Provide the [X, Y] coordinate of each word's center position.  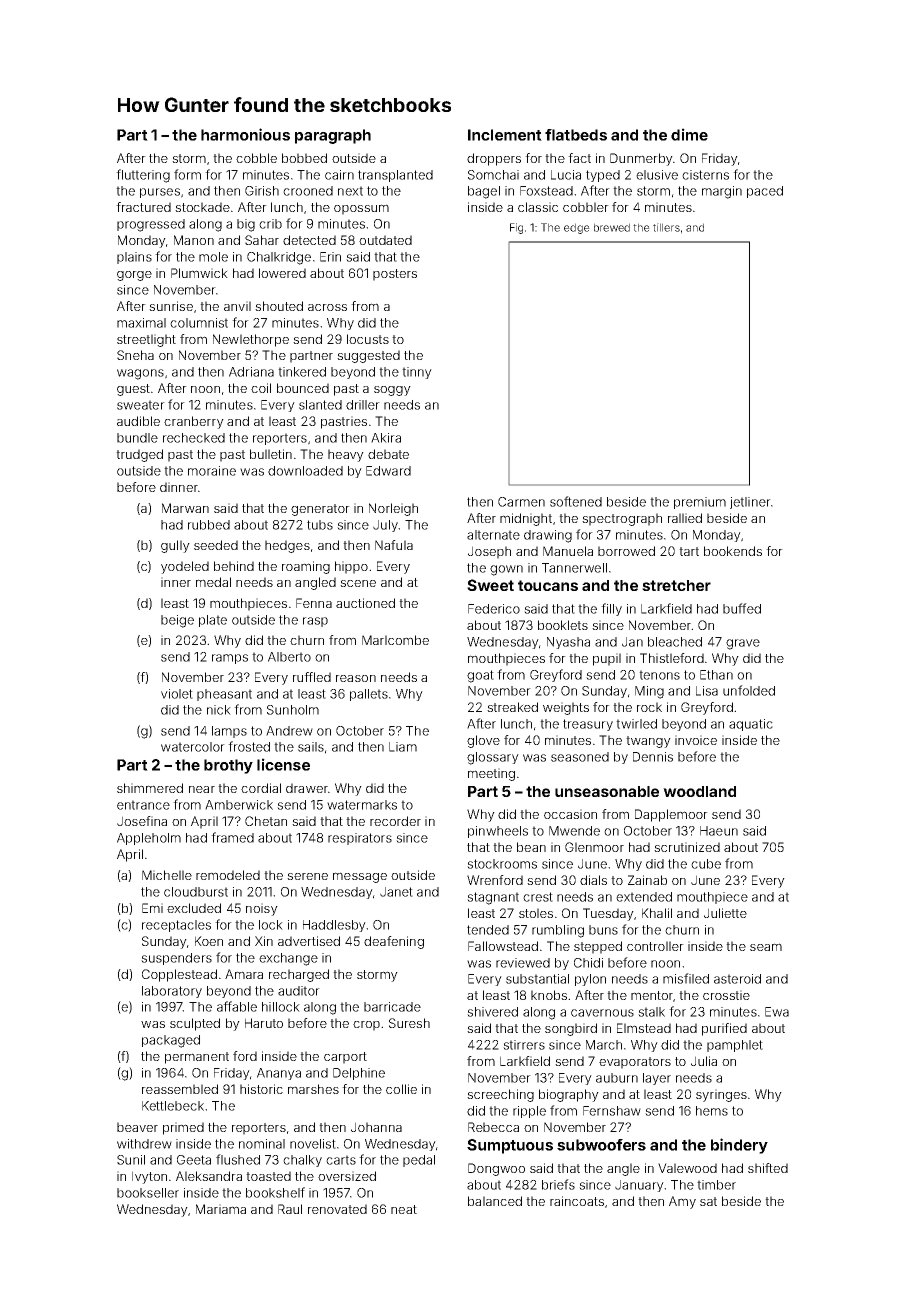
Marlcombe [395, 640]
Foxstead [546, 191]
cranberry [194, 422]
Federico [494, 609]
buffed [742, 608]
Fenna [314, 603]
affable [237, 1006]
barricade [392, 1007]
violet [177, 694]
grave [743, 644]
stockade [202, 207]
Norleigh [393, 509]
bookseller [148, 1193]
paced [765, 192]
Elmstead [644, 1028]
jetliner [750, 503]
